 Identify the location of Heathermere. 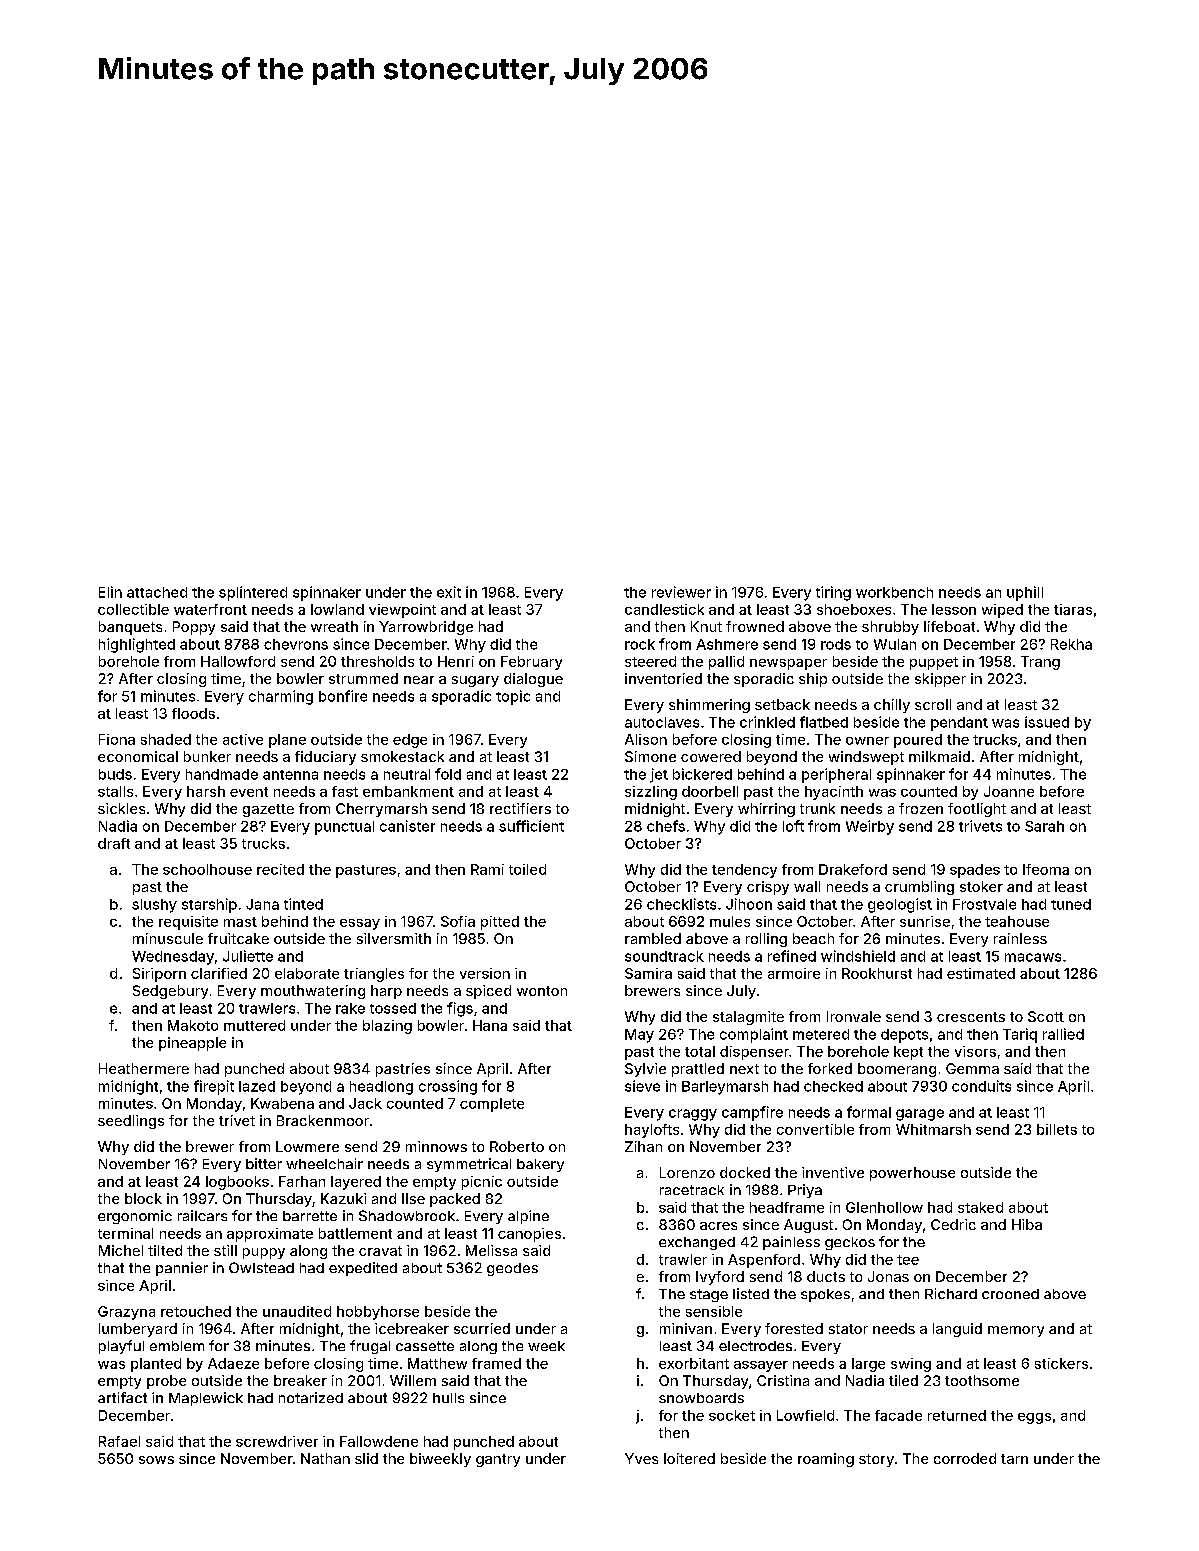
(144, 1068).
